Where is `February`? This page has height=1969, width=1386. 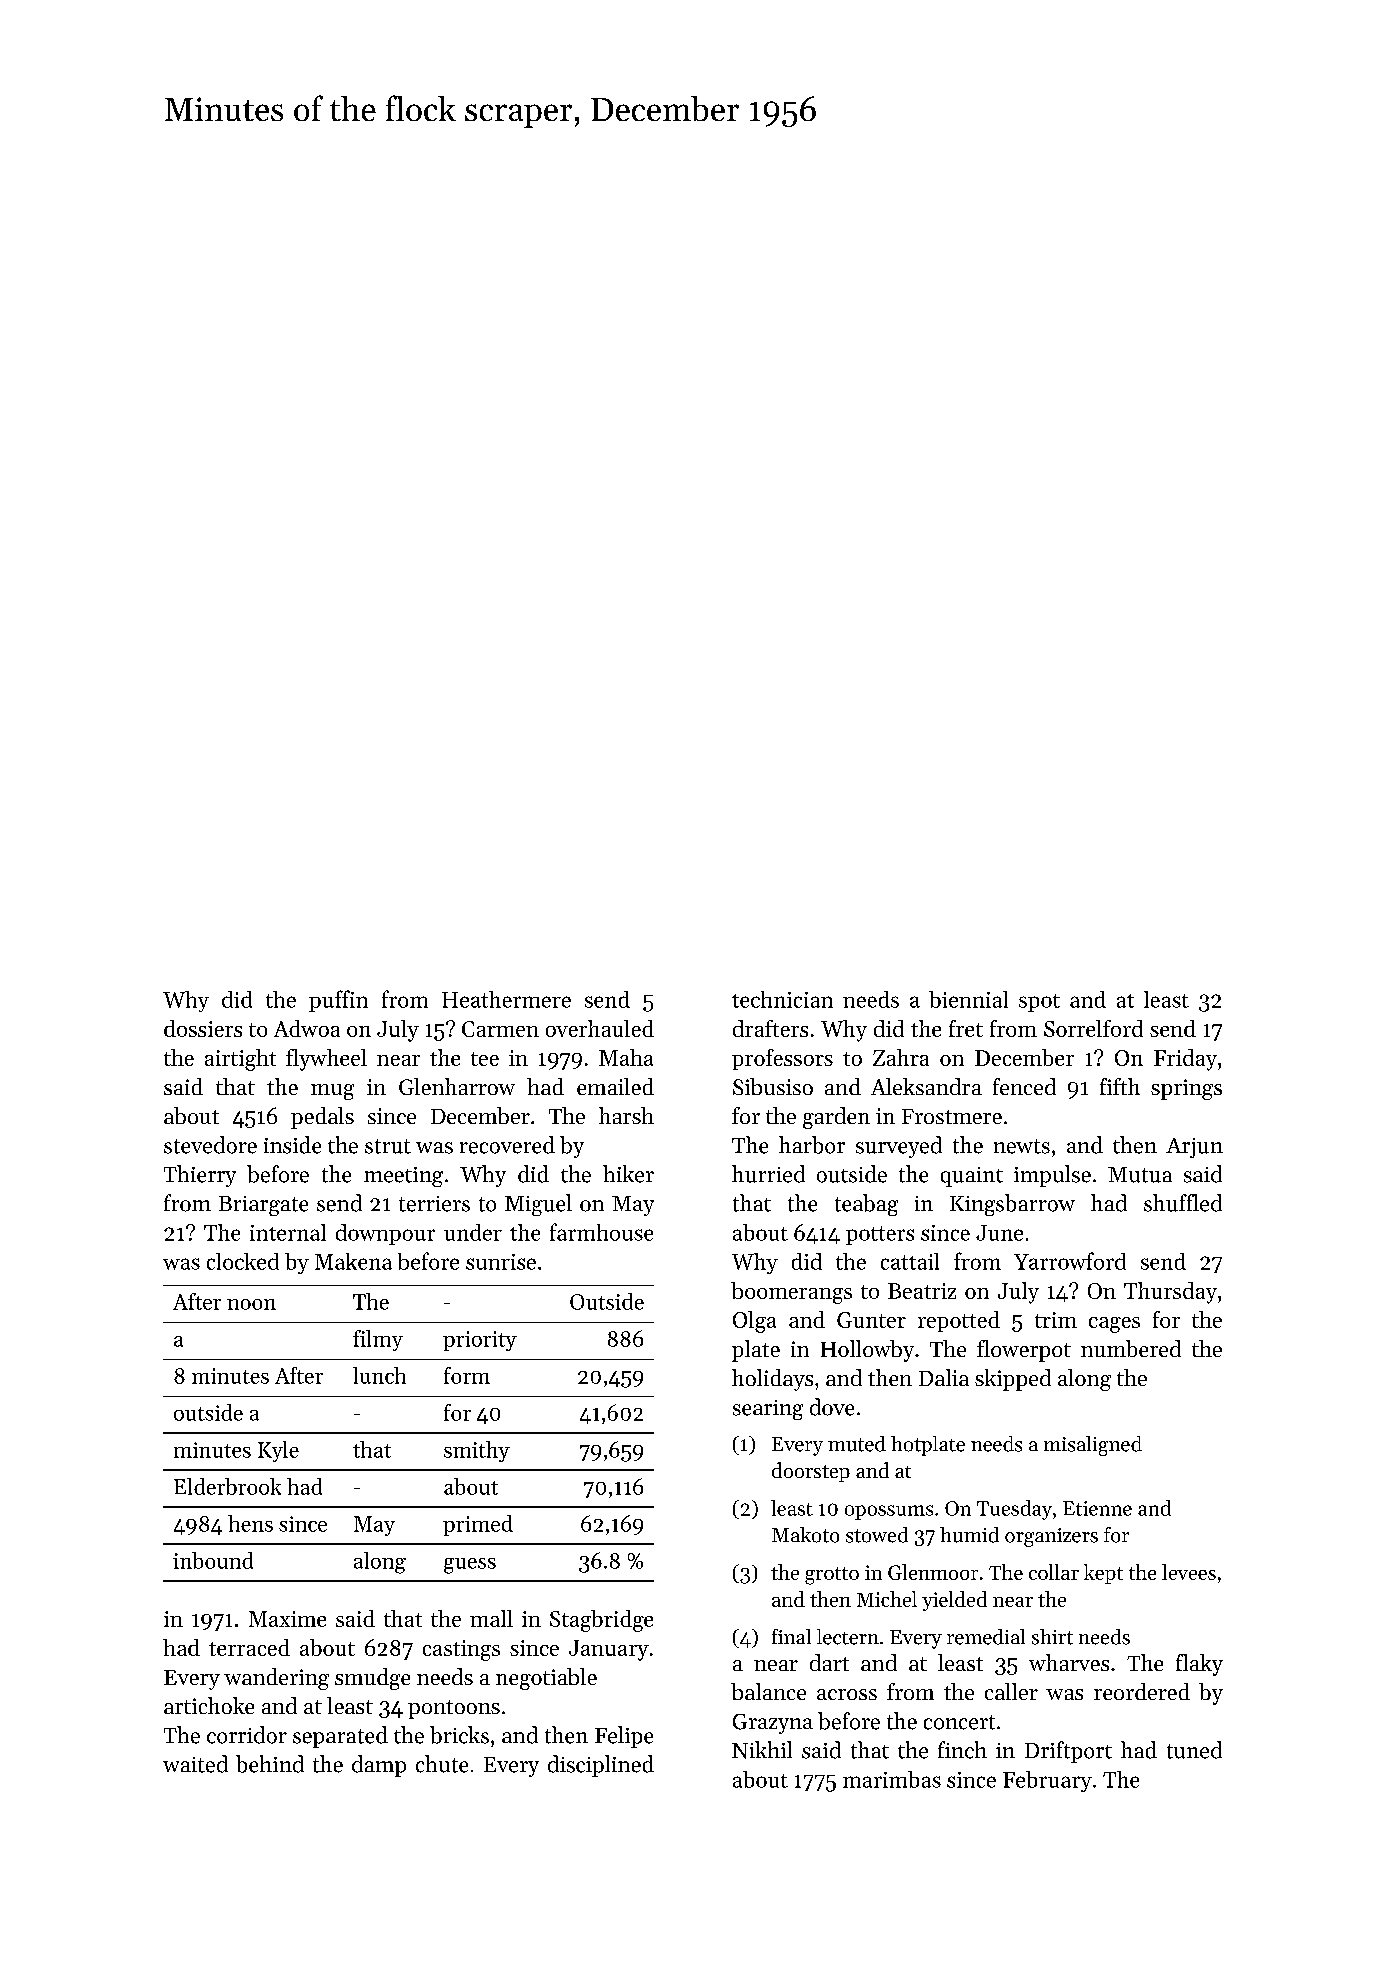 February is located at coordinates (1047, 1781).
